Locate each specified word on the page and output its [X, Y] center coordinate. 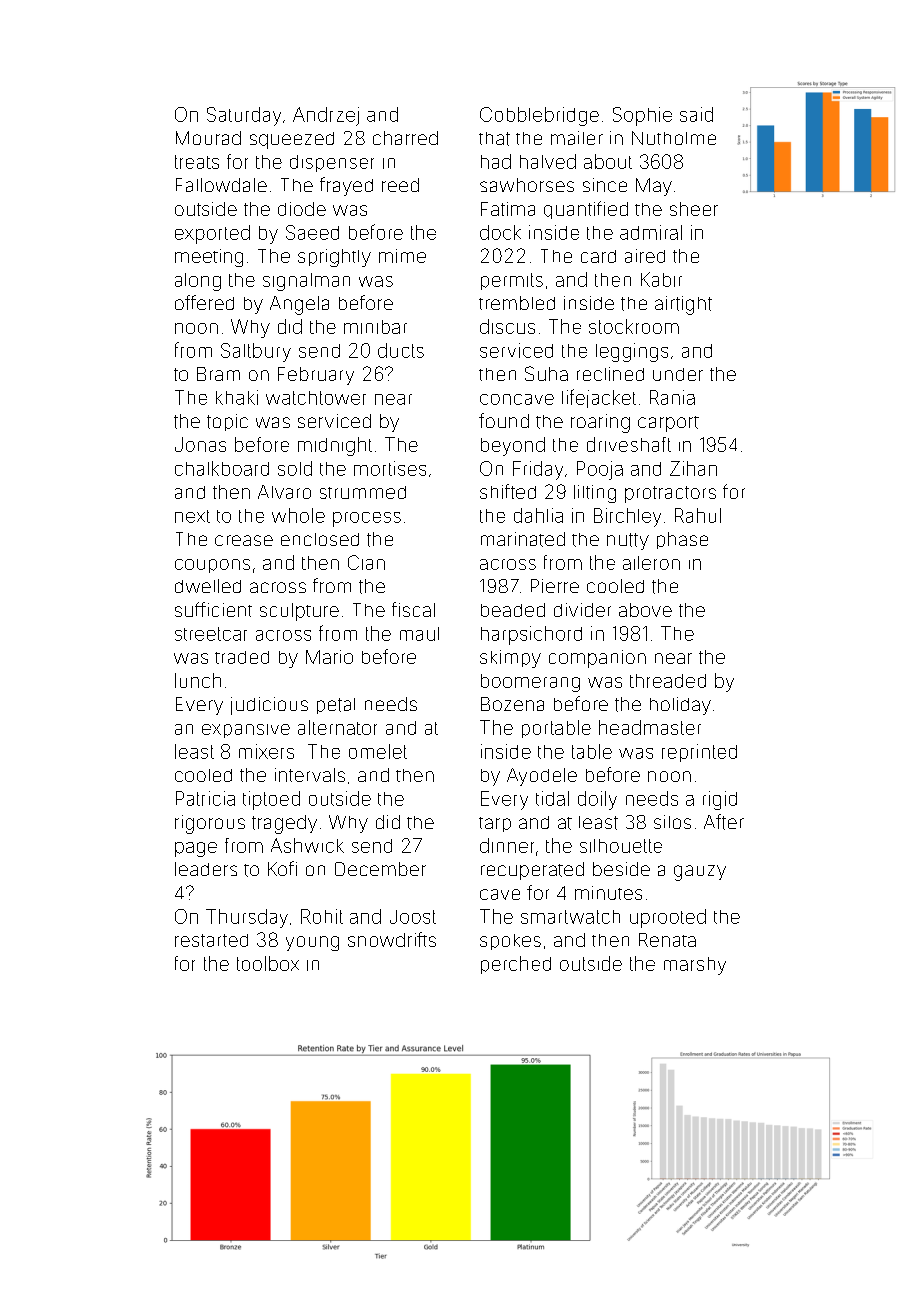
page [196, 849]
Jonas [200, 444]
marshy [695, 966]
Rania [672, 397]
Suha [546, 373]
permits [512, 281]
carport [668, 424]
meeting [209, 258]
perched [516, 965]
